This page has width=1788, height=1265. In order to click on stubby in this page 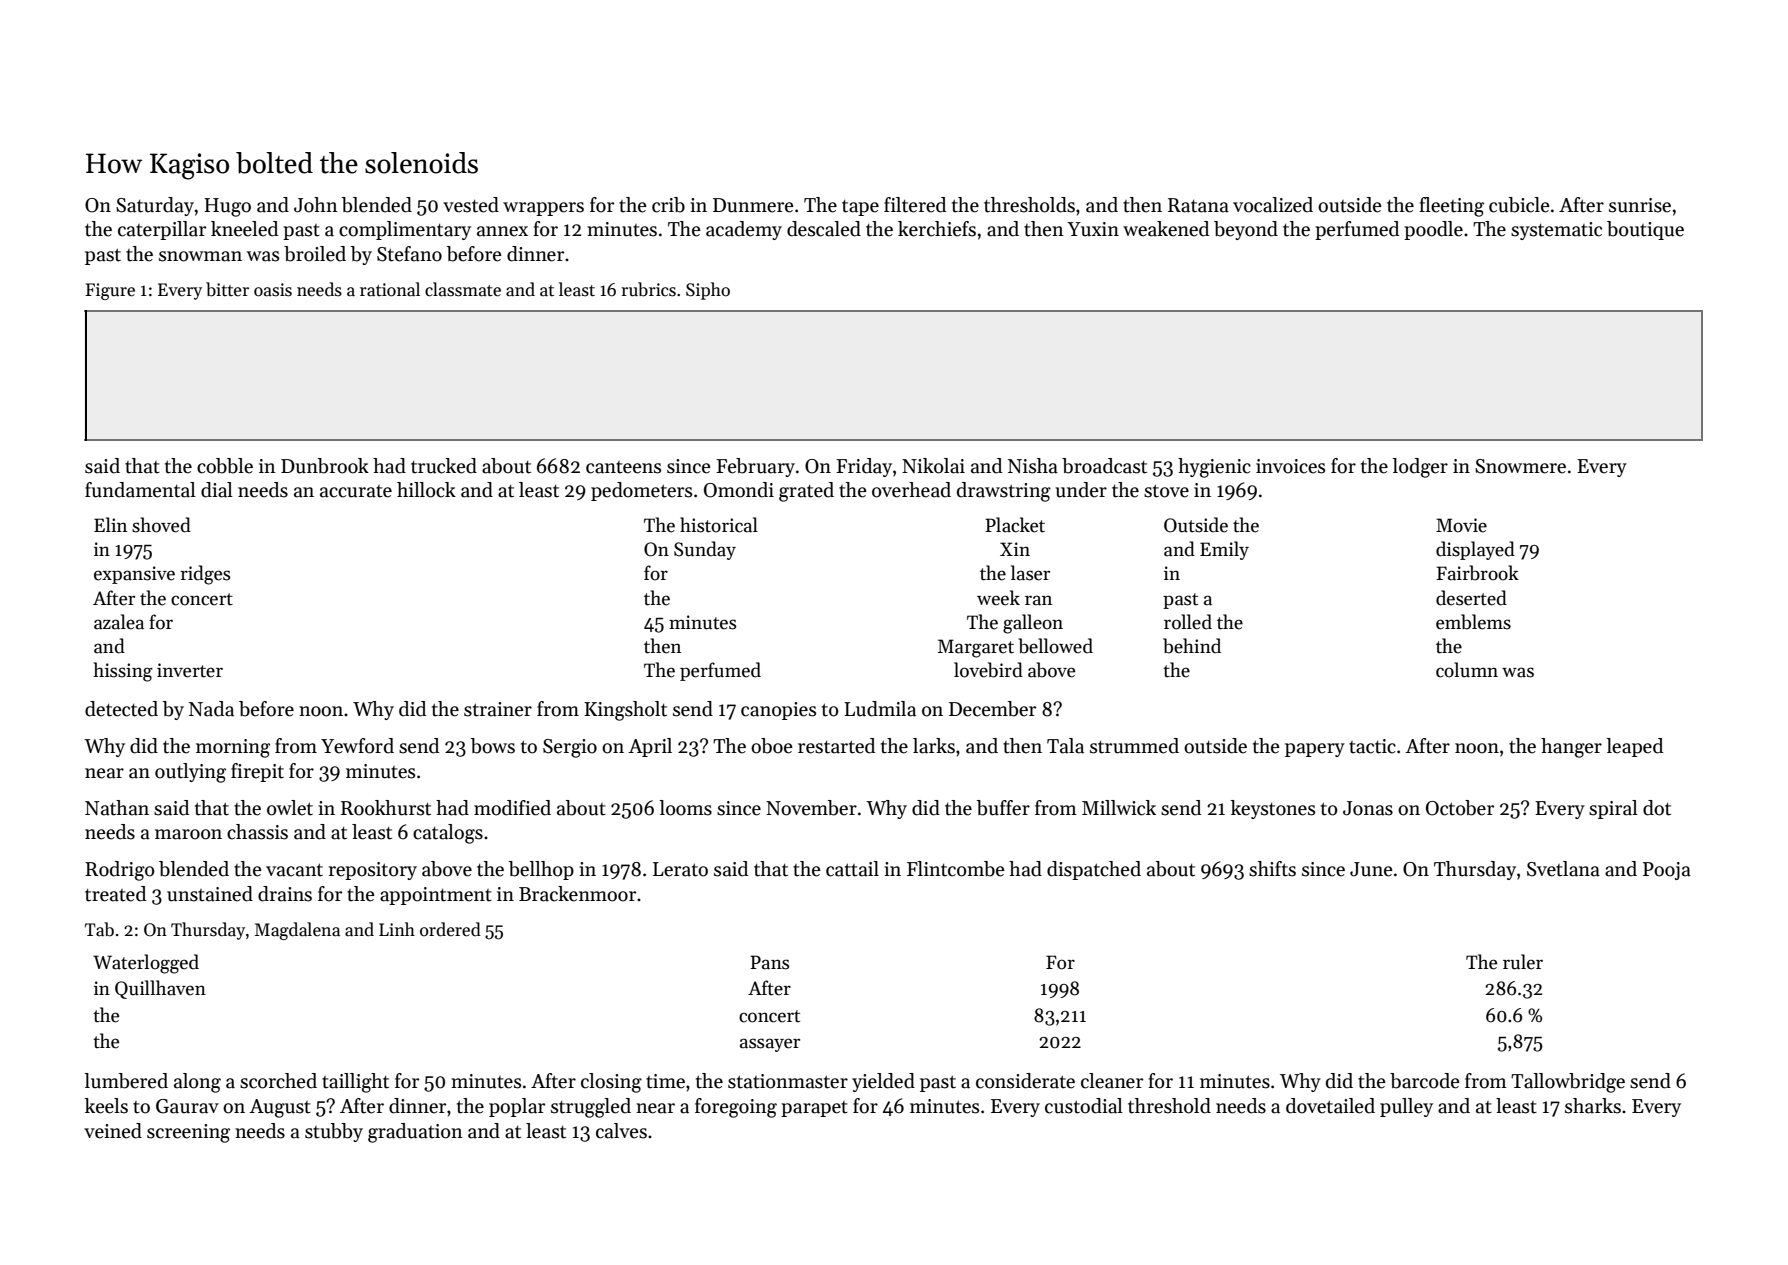, I will do `click(334, 1132)`.
